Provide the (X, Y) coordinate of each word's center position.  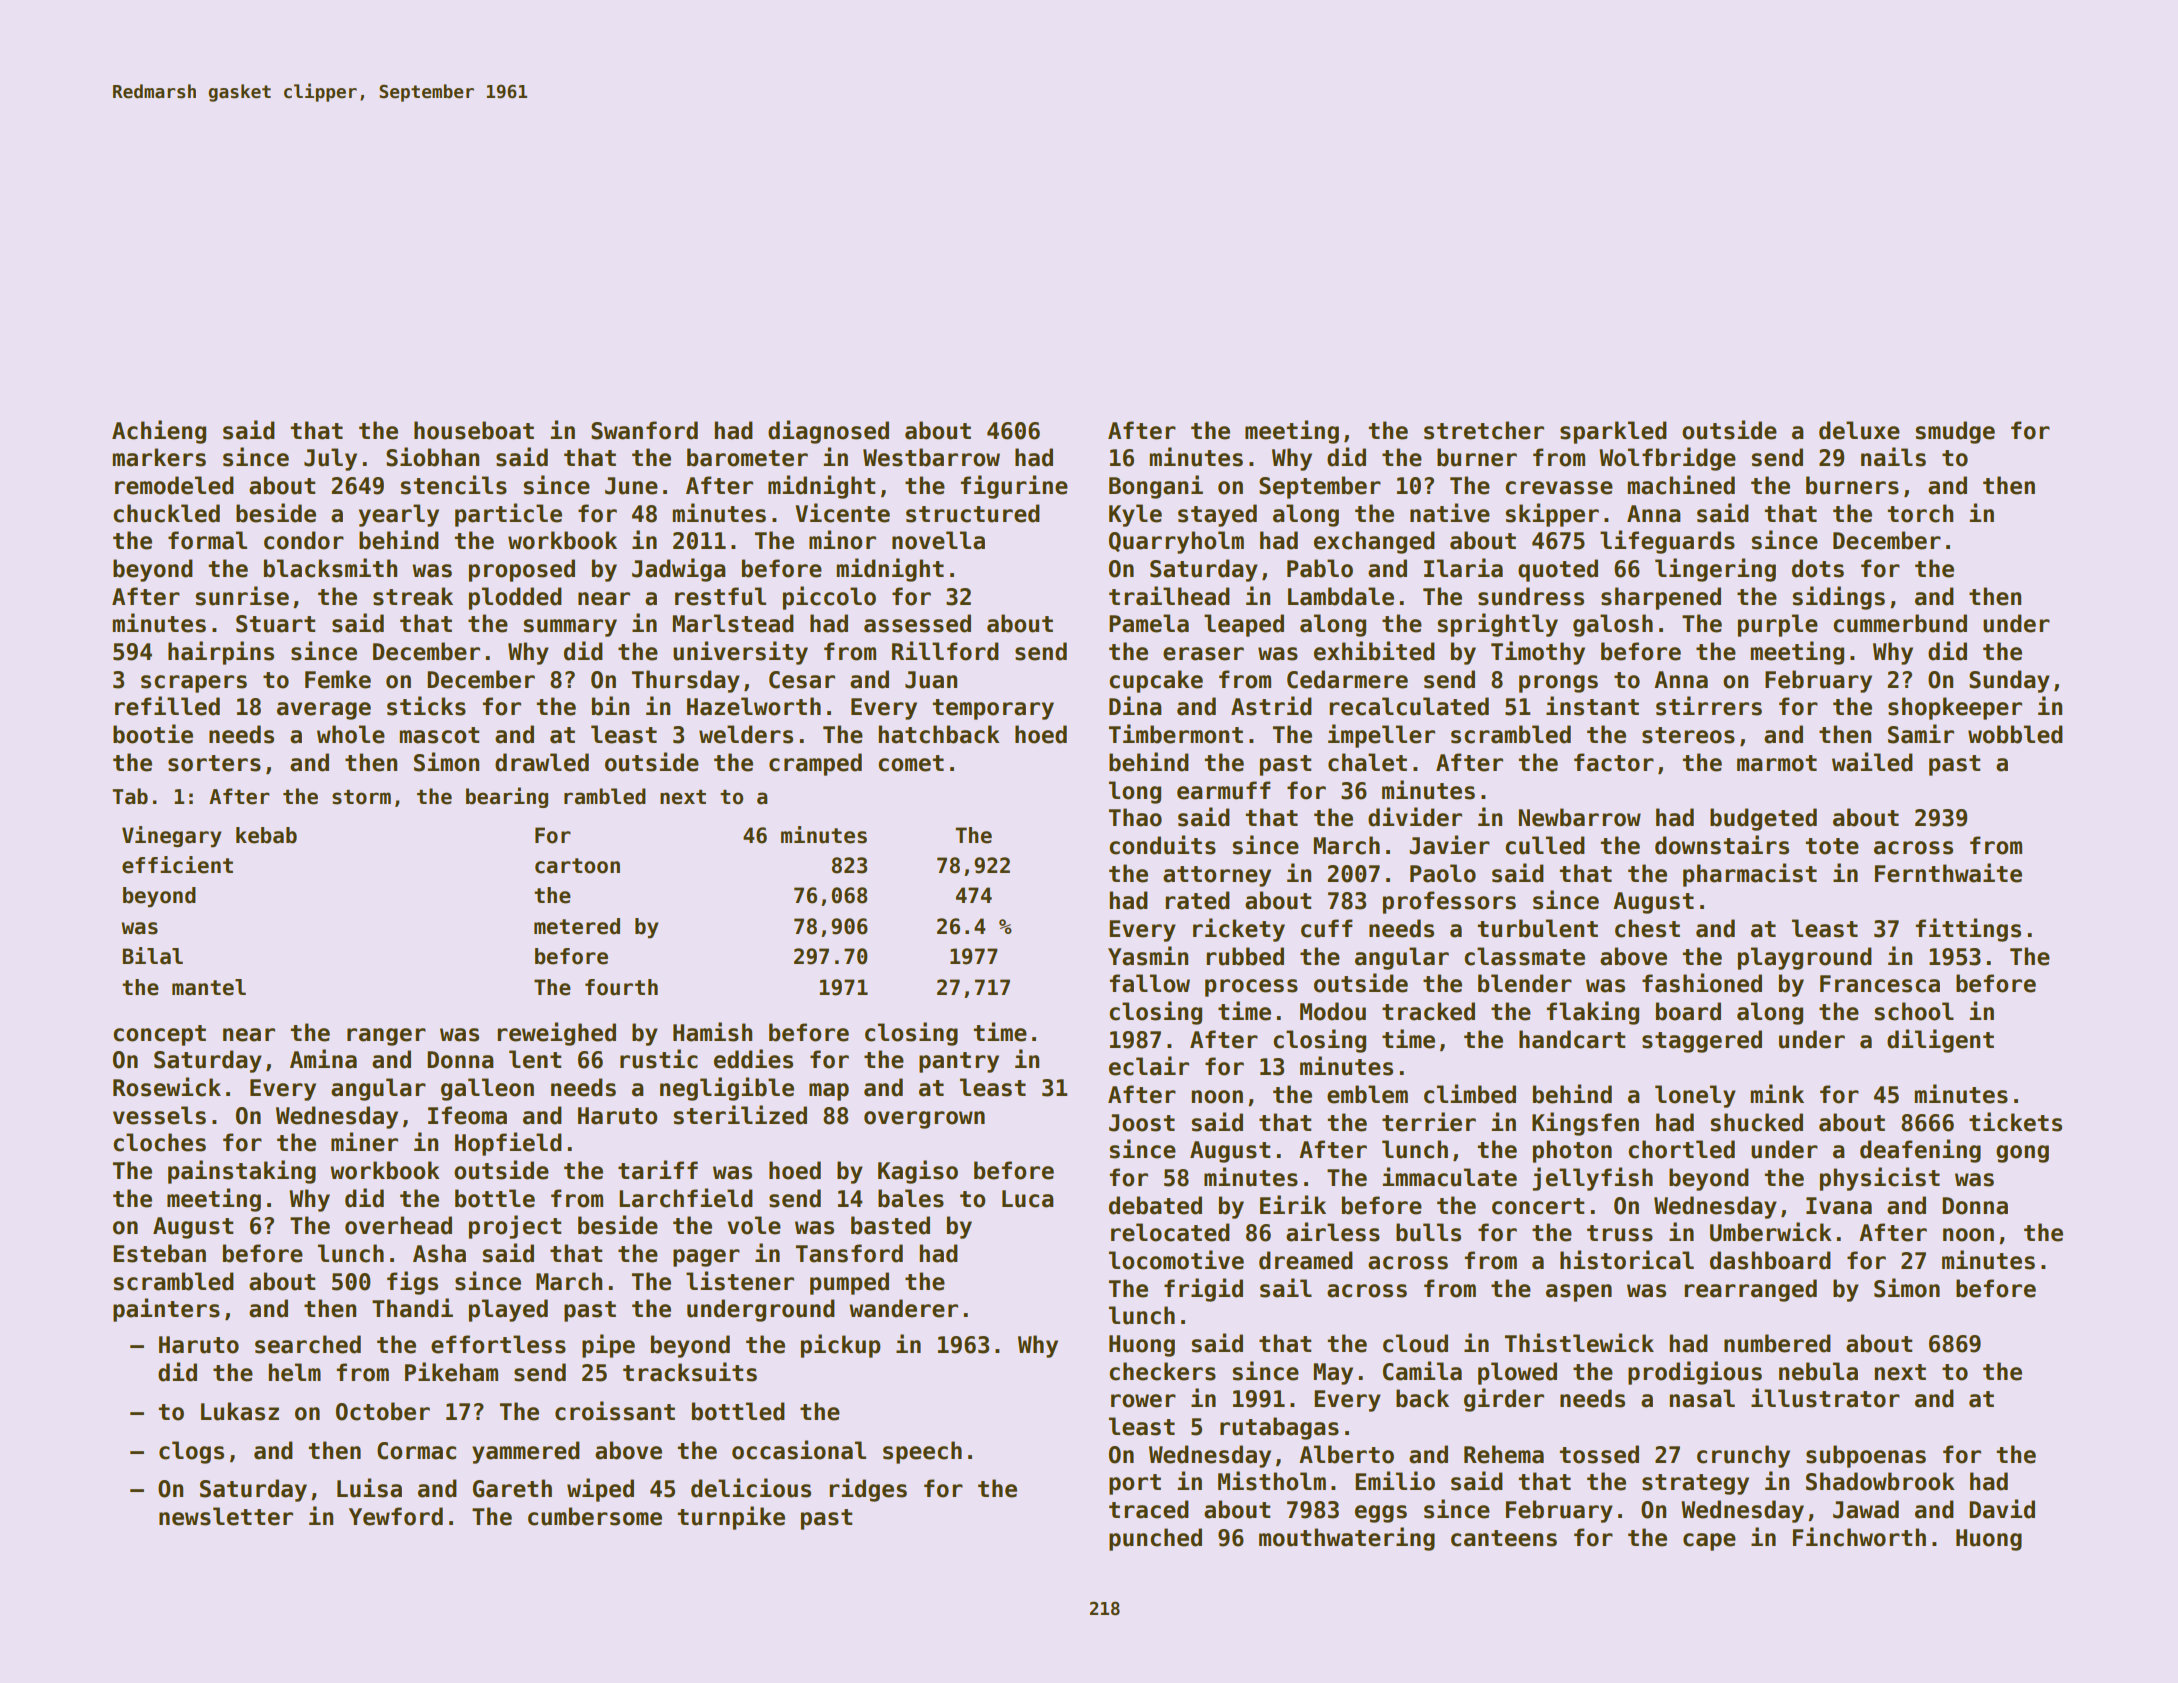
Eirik (1293, 1204)
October (383, 1411)
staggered (1702, 1041)
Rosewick (167, 1087)
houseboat (474, 430)
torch (1920, 513)
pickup (841, 1346)
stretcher (1484, 430)
